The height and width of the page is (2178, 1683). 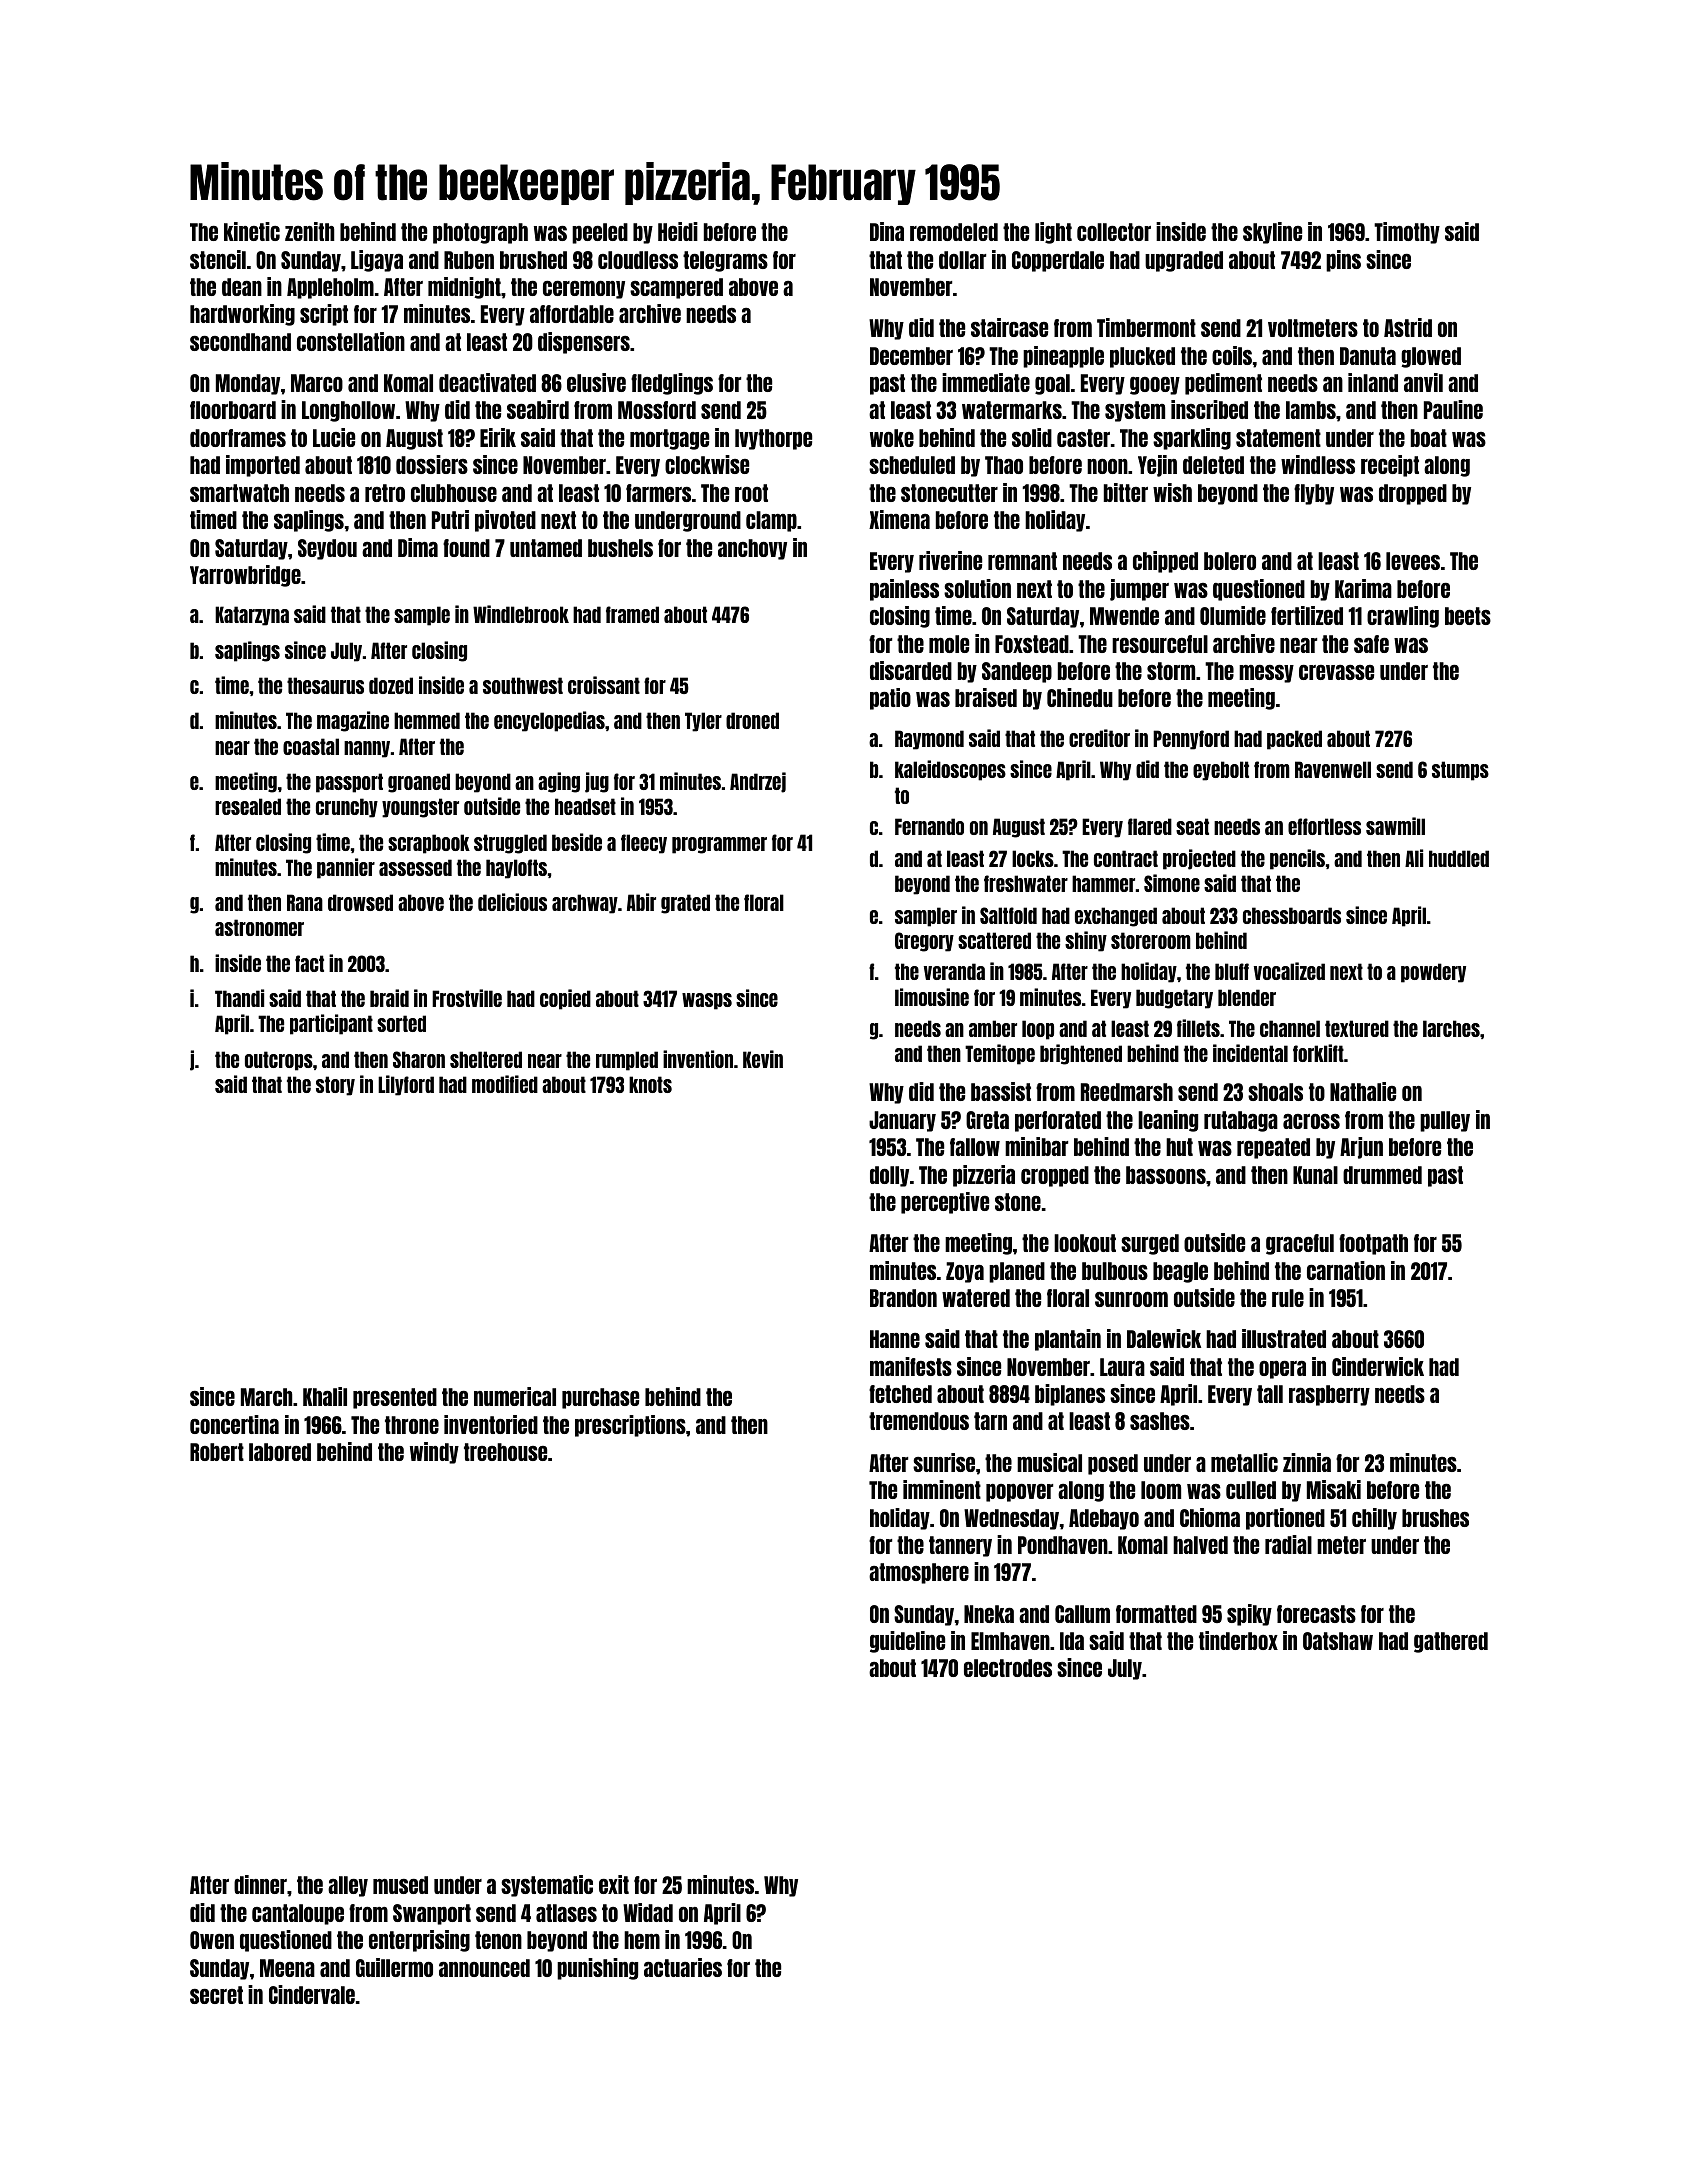 I want to click on fact, so click(x=309, y=963).
